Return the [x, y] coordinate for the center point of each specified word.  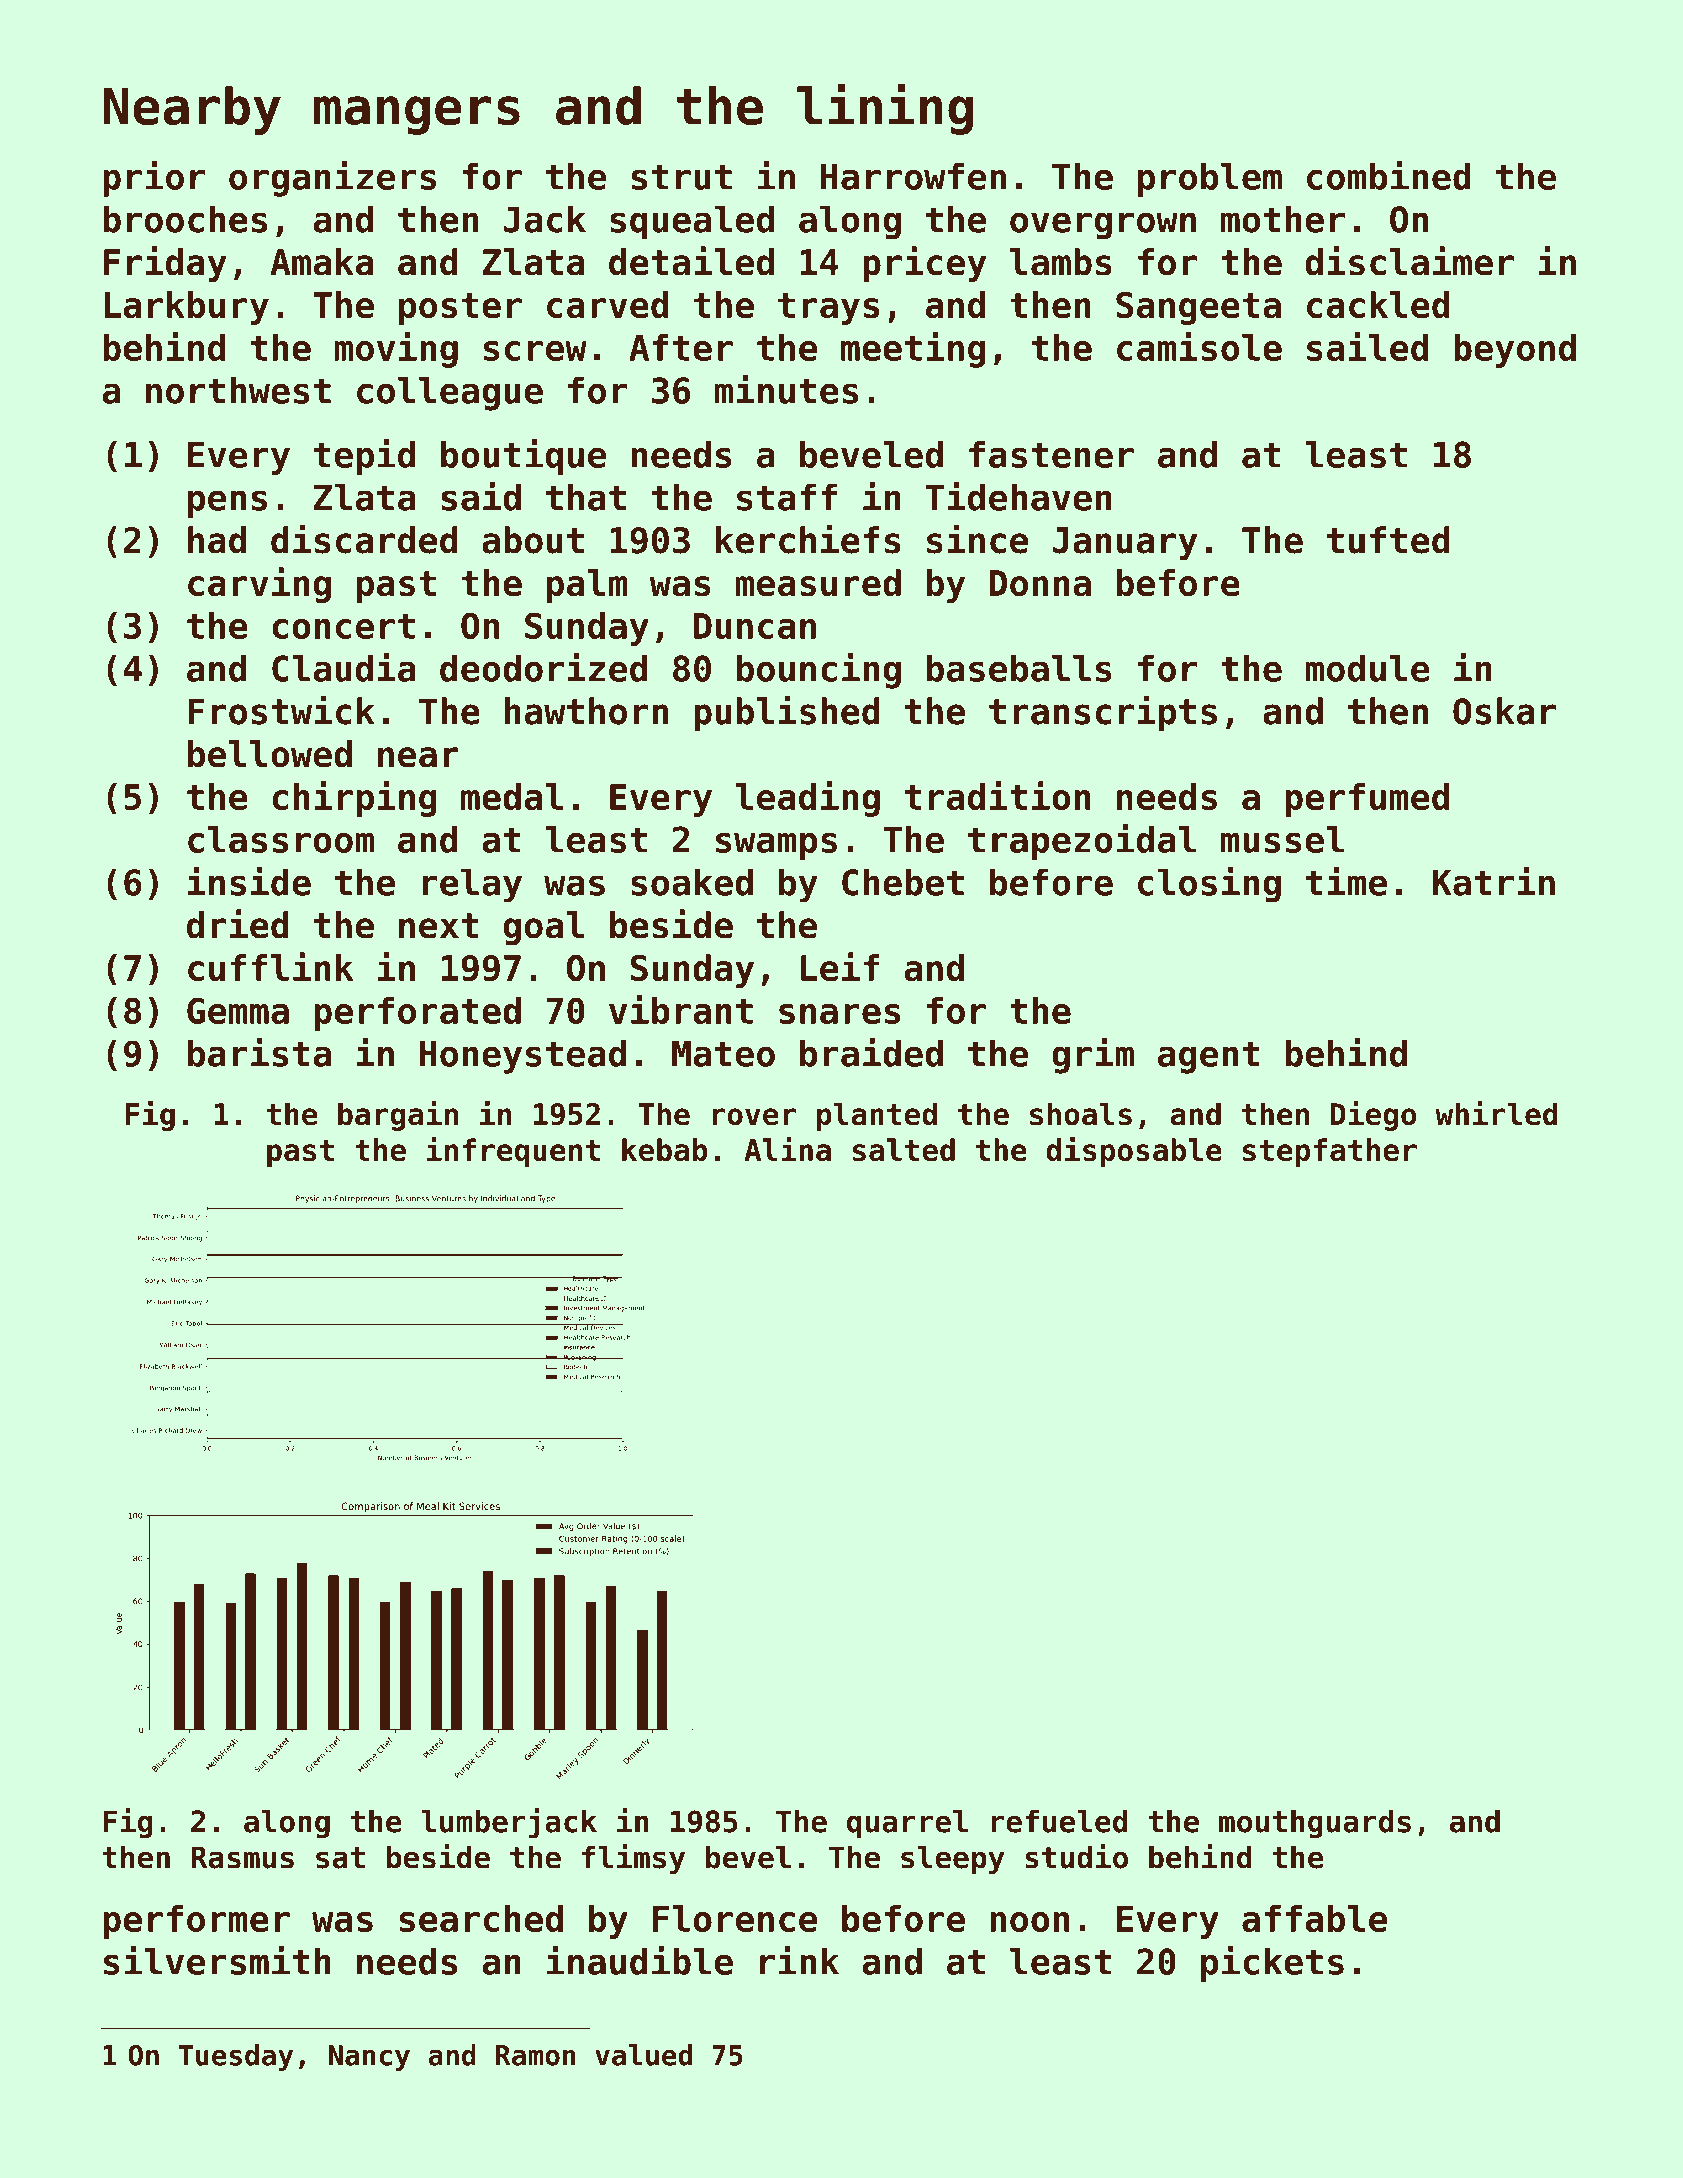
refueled [1060, 1821]
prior [154, 179]
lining [885, 109]
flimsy [633, 1859]
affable [1314, 1918]
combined [1389, 175]
